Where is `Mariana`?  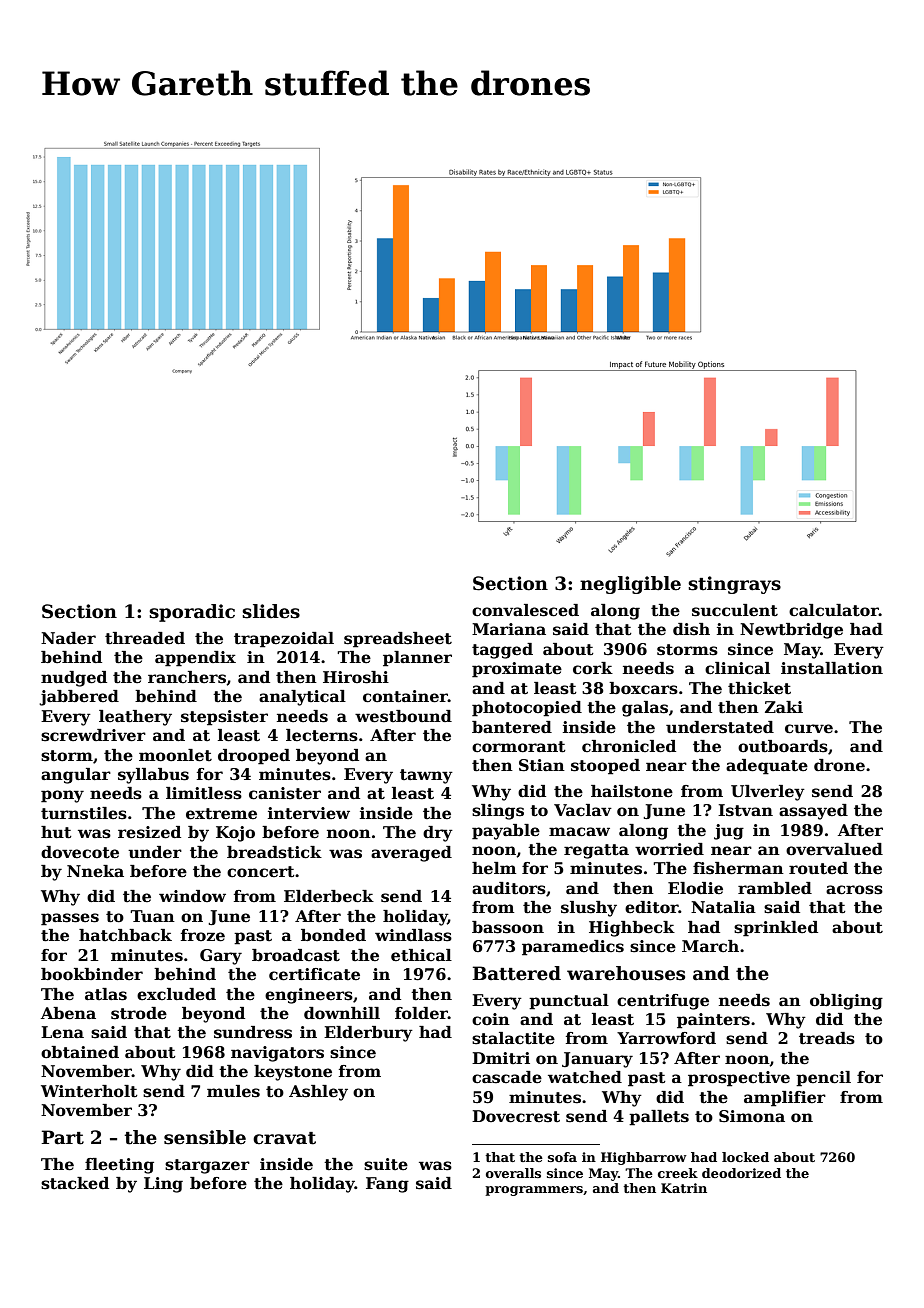
Mariana is located at coordinates (509, 629).
